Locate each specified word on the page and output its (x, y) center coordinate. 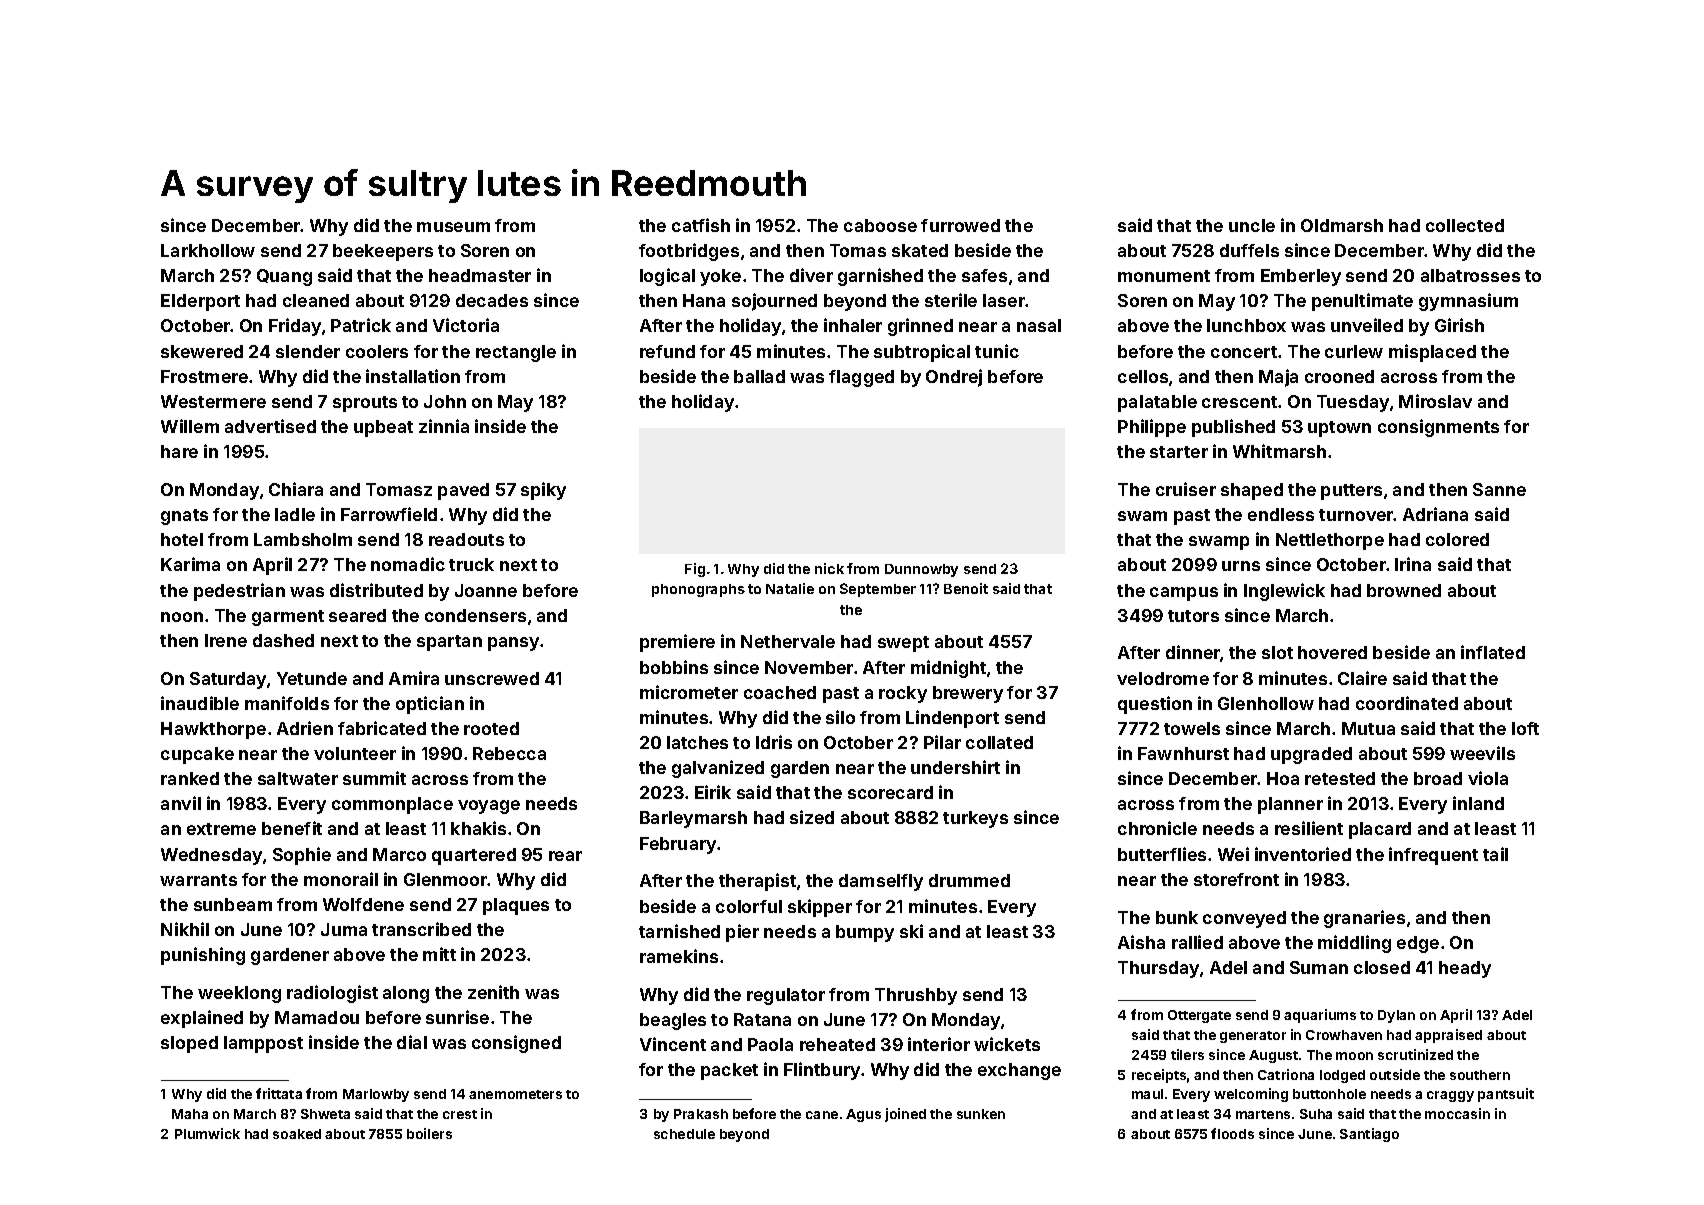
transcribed (421, 929)
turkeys (975, 819)
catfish (701, 225)
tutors (1193, 616)
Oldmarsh (1342, 225)
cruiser (1186, 489)
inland (1478, 803)
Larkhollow (208, 250)
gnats (184, 517)
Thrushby (916, 996)
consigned (516, 1044)
